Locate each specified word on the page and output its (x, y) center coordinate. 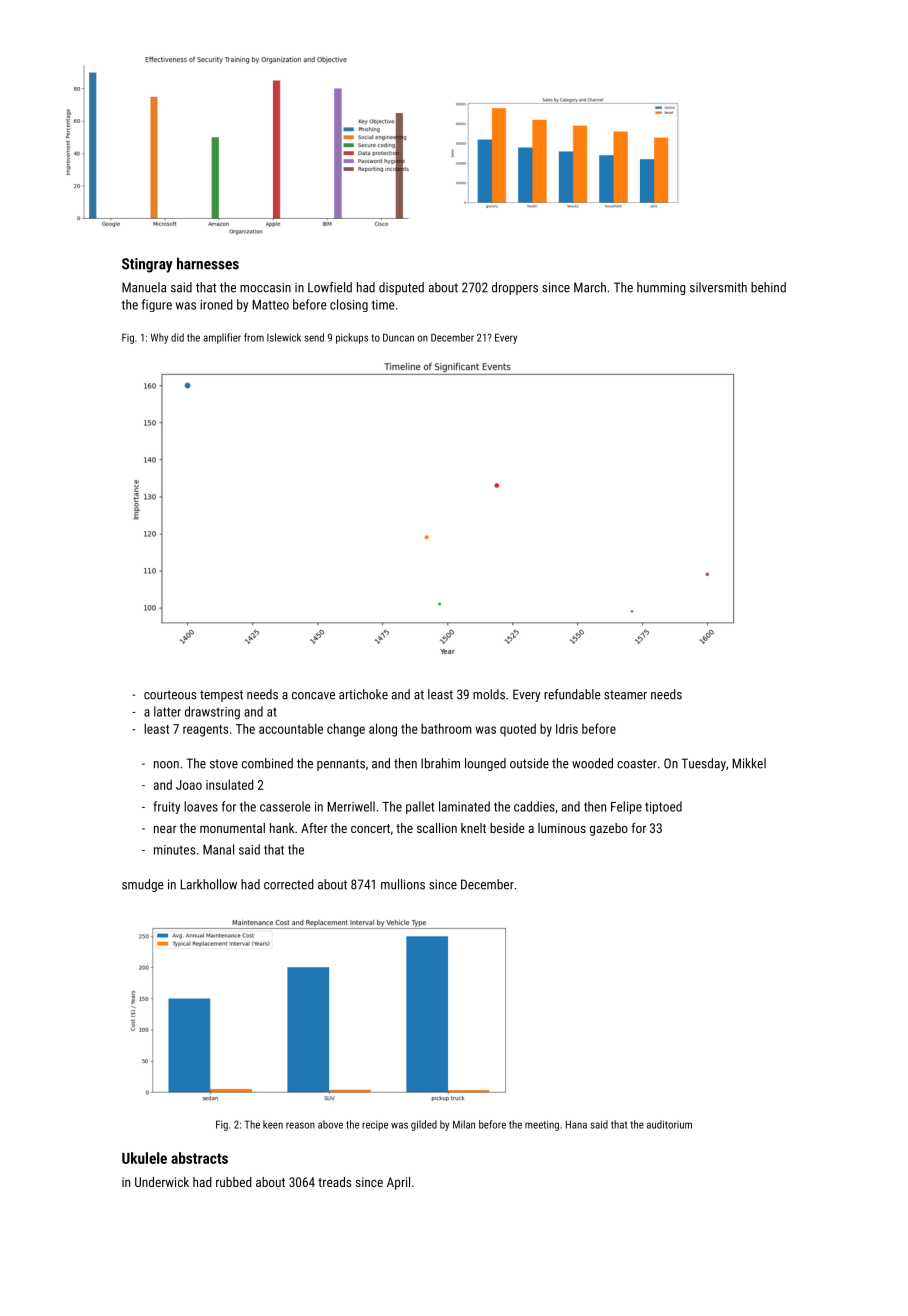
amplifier (222, 338)
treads (334, 1182)
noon (166, 765)
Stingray (147, 265)
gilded (424, 1125)
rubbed (234, 1182)
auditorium (669, 1124)
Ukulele (144, 1158)
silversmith (718, 287)
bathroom (446, 728)
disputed (401, 288)
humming (661, 288)
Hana (576, 1124)
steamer (625, 695)
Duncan (398, 337)
